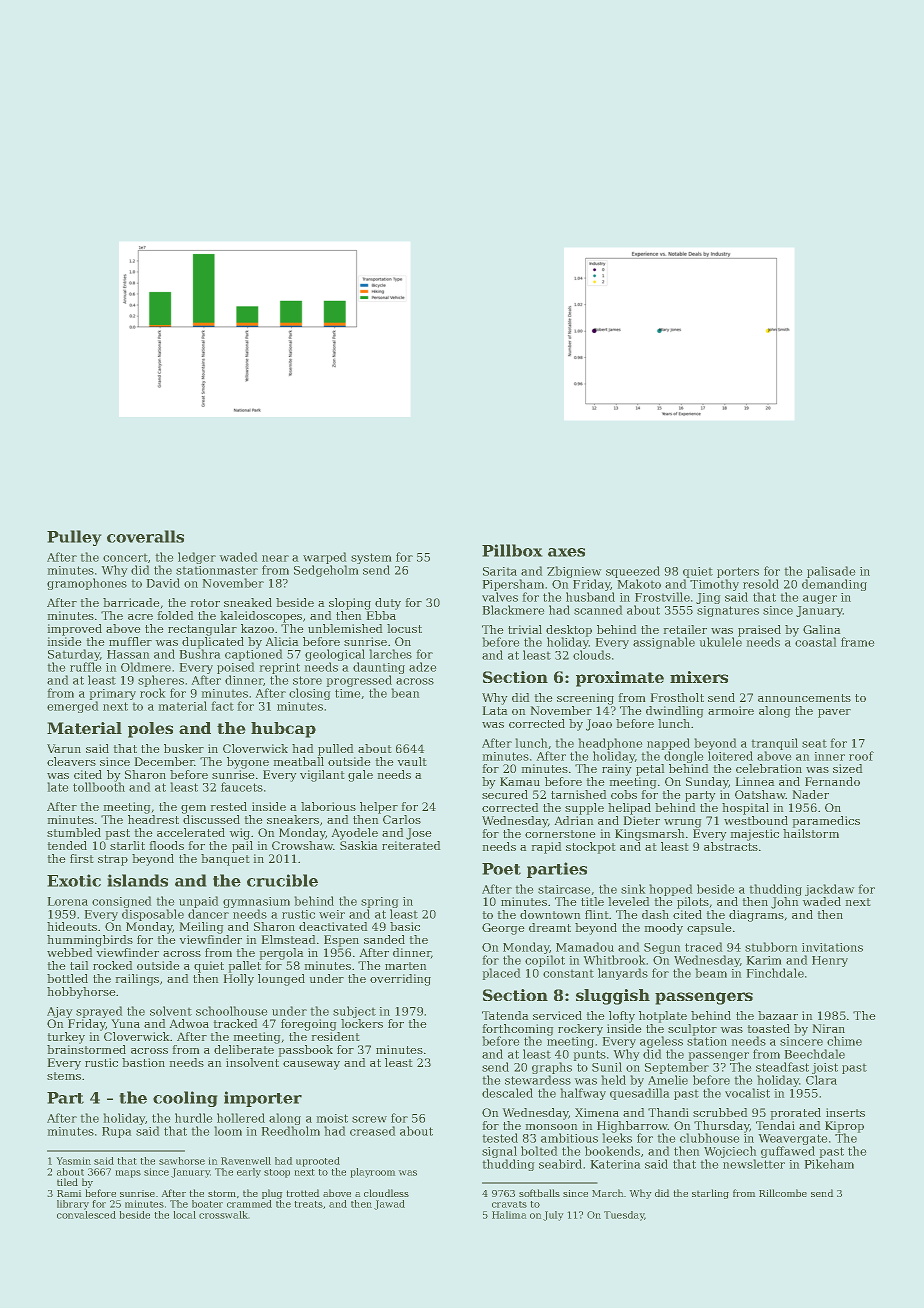 This screenshot has width=924, height=1308. I want to click on ukulele, so click(720, 642).
